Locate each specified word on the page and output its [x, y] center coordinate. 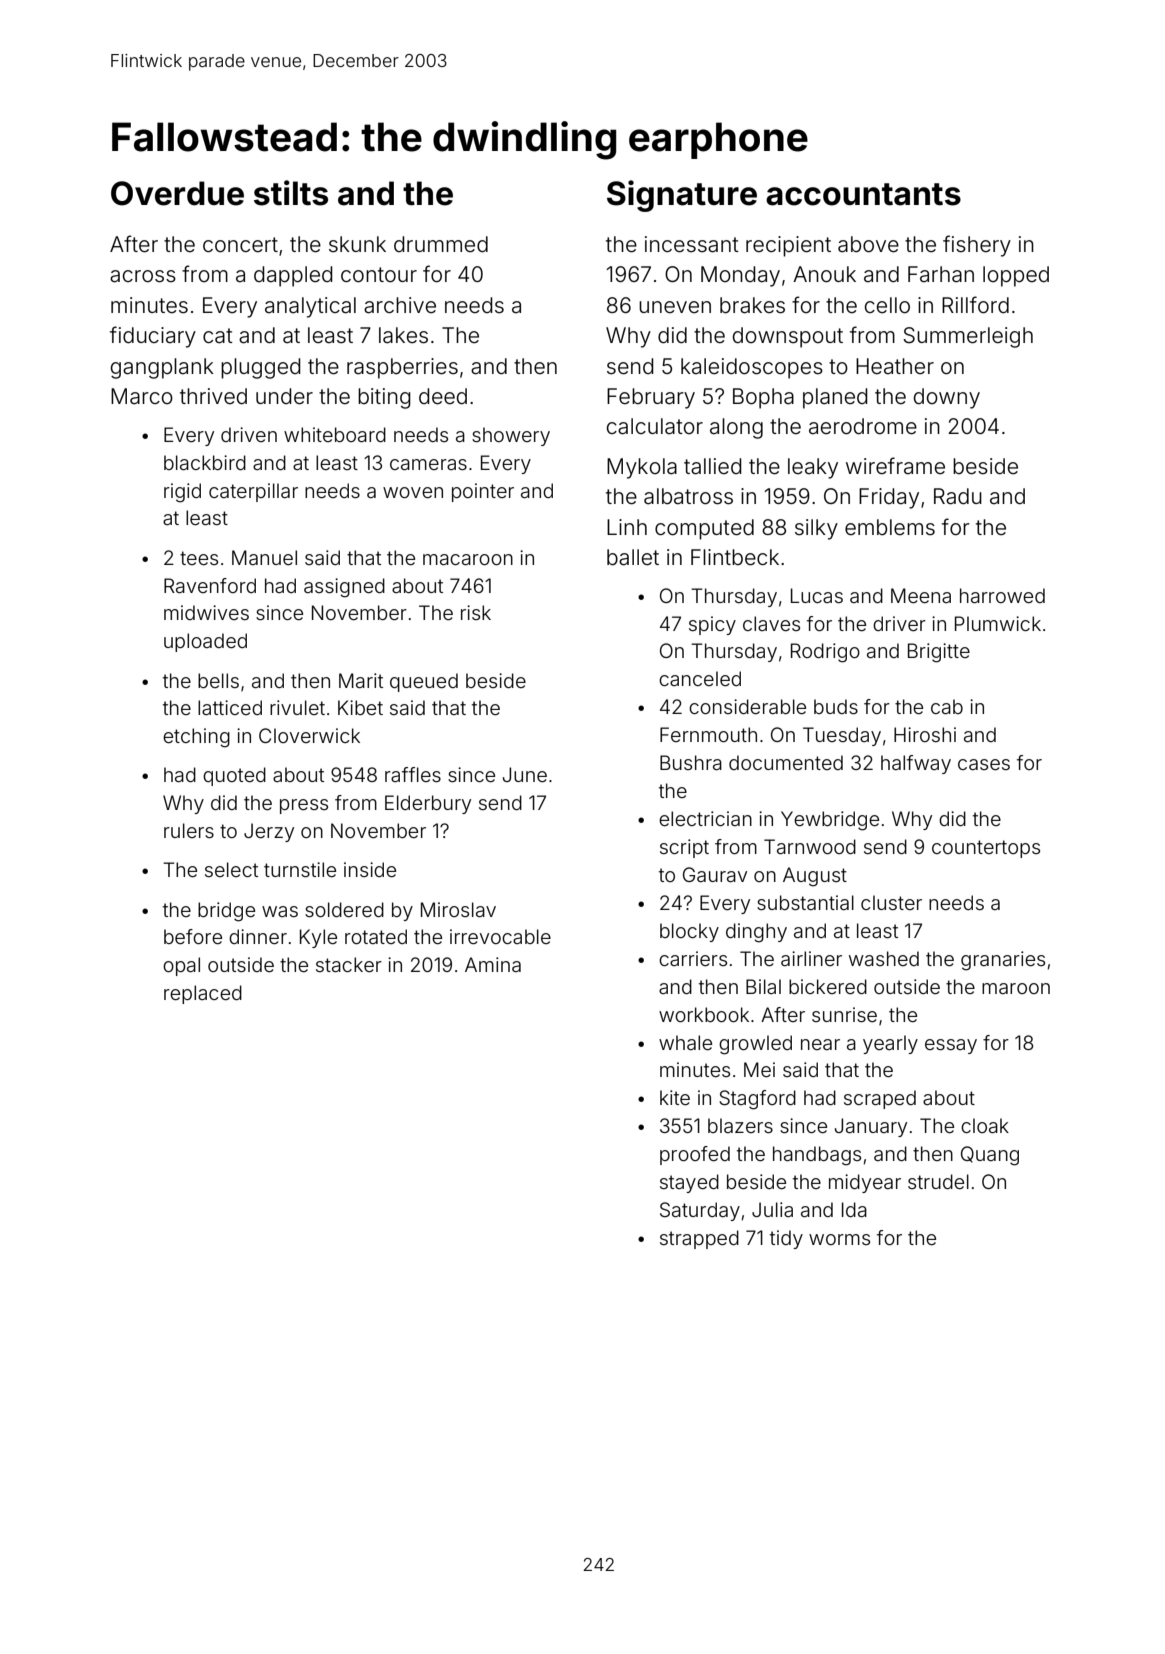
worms [839, 1239]
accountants [863, 194]
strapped [699, 1239]
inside [370, 869]
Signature [682, 196]
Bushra [691, 762]
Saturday [700, 1211]
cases [984, 764]
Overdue [177, 193]
